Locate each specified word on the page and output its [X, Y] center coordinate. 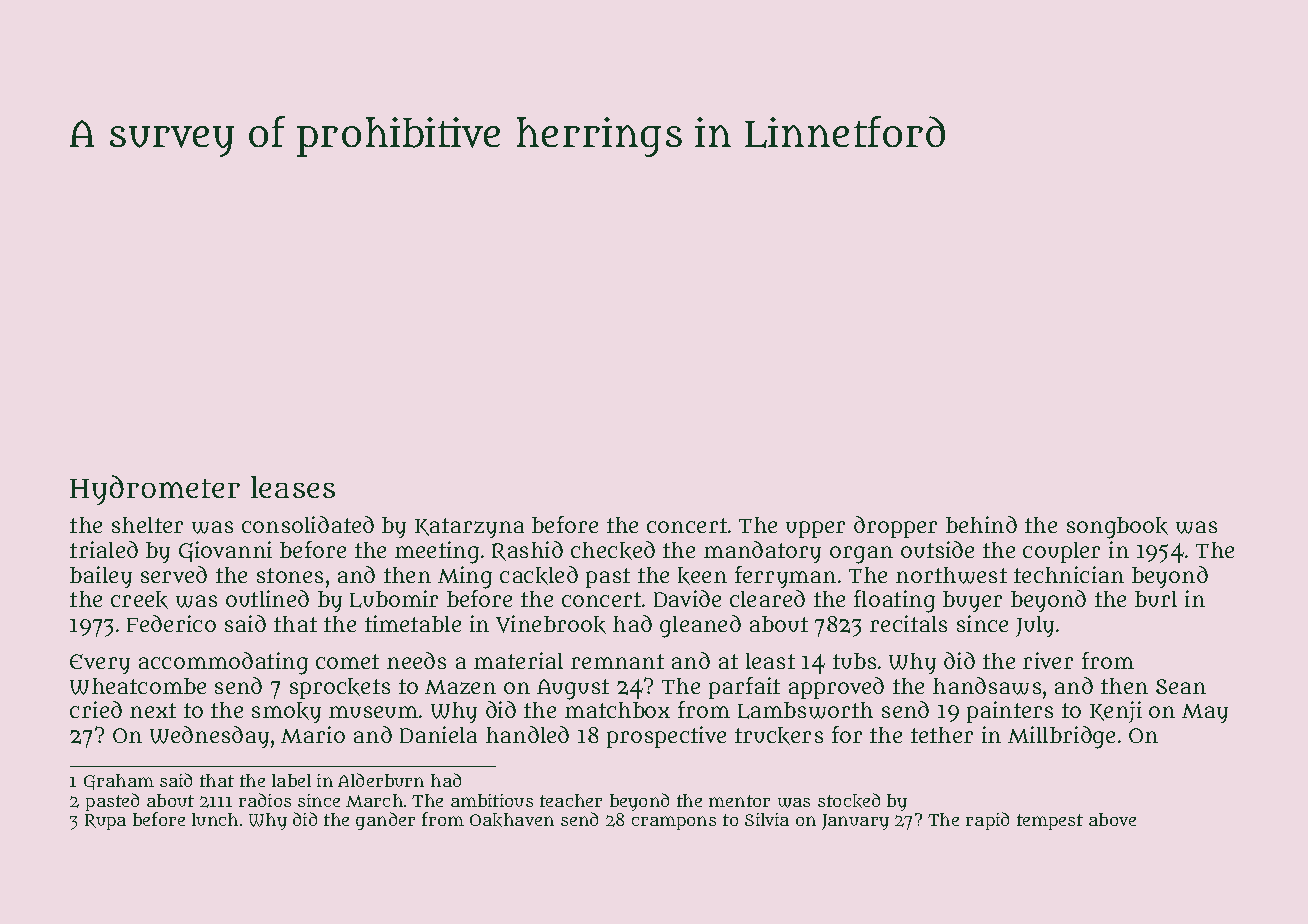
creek [139, 600]
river [1048, 660]
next [153, 710]
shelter [147, 525]
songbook [1117, 528]
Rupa [105, 822]
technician [1069, 574]
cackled [539, 575]
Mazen [460, 687]
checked [613, 550]
